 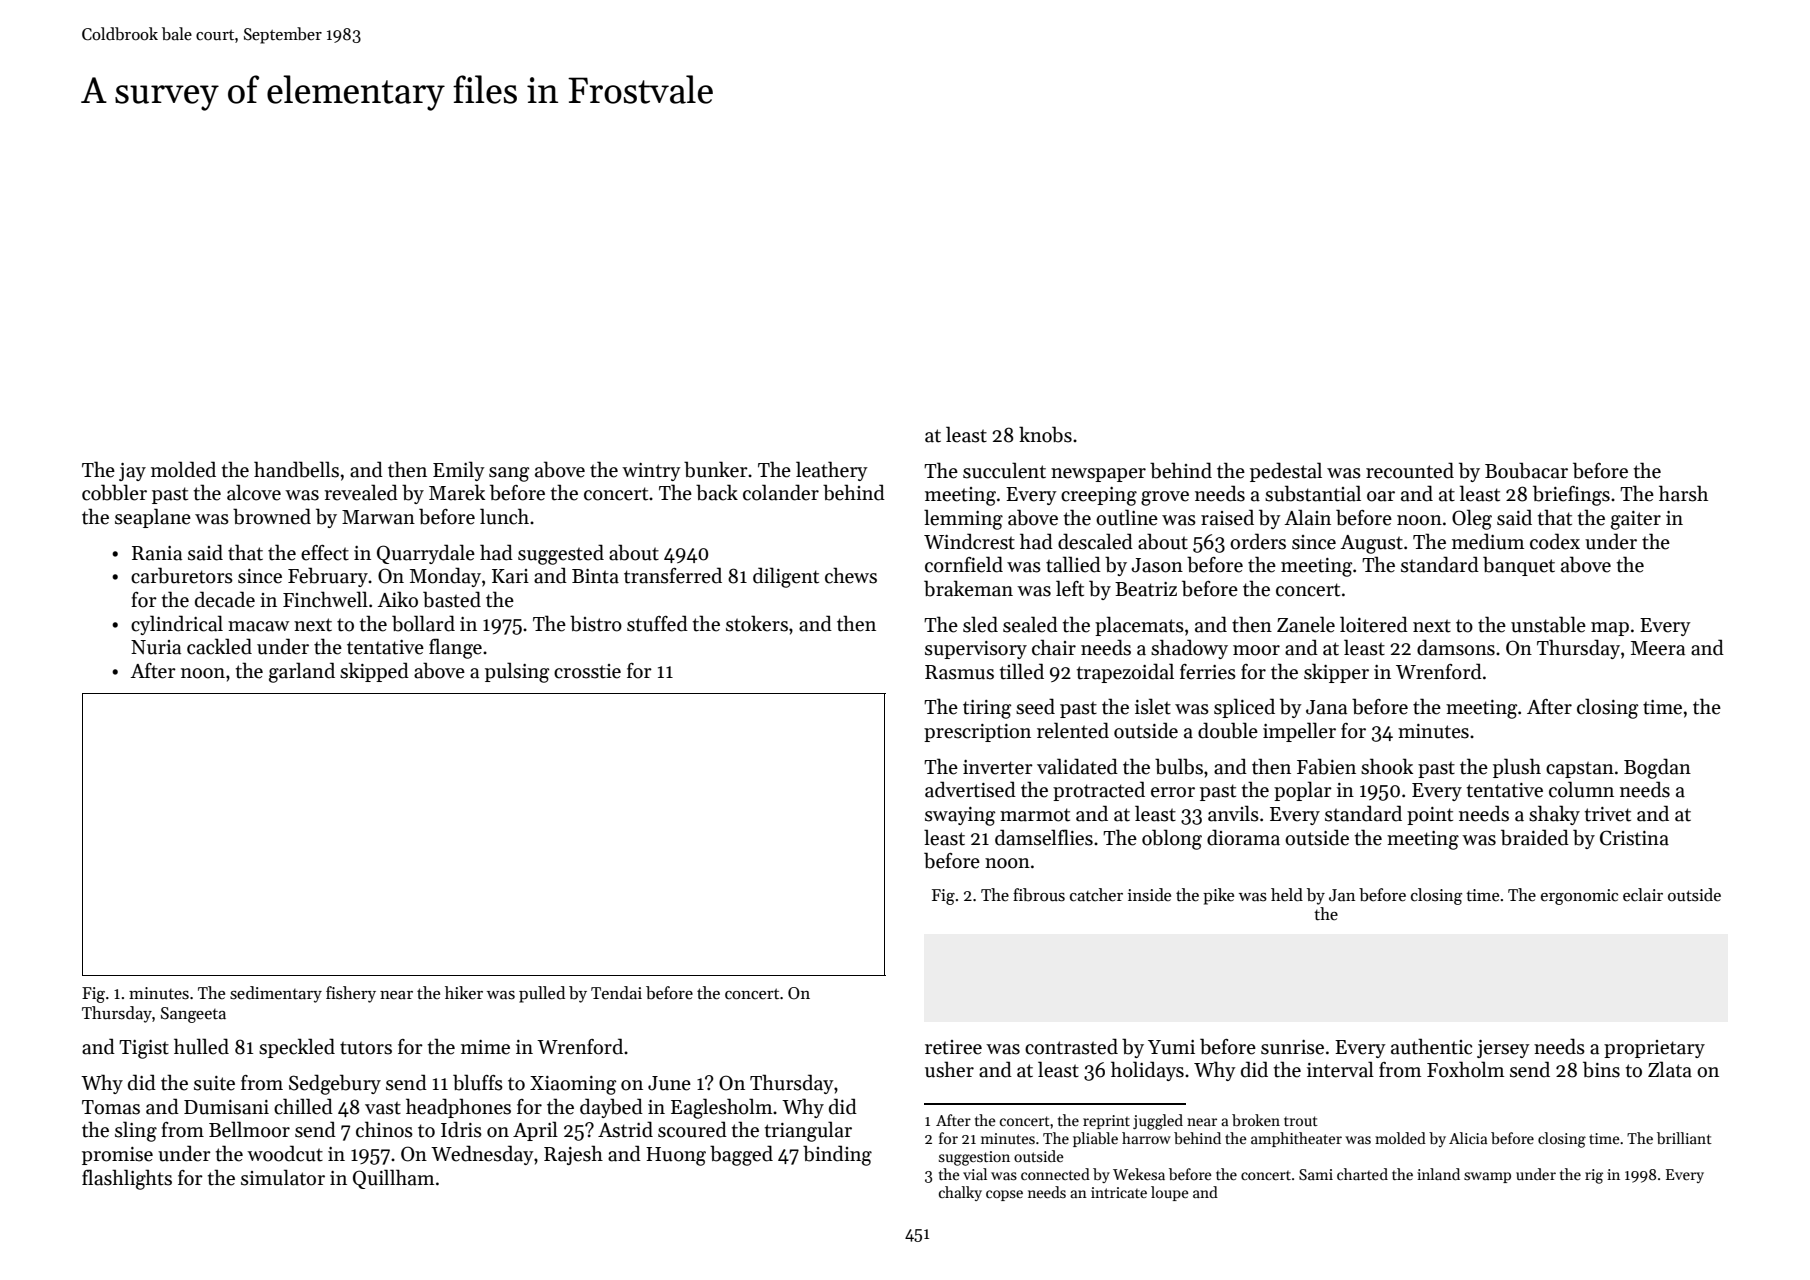 What do you see at coordinates (1153, 706) in the screenshot?
I see `islet` at bounding box center [1153, 706].
